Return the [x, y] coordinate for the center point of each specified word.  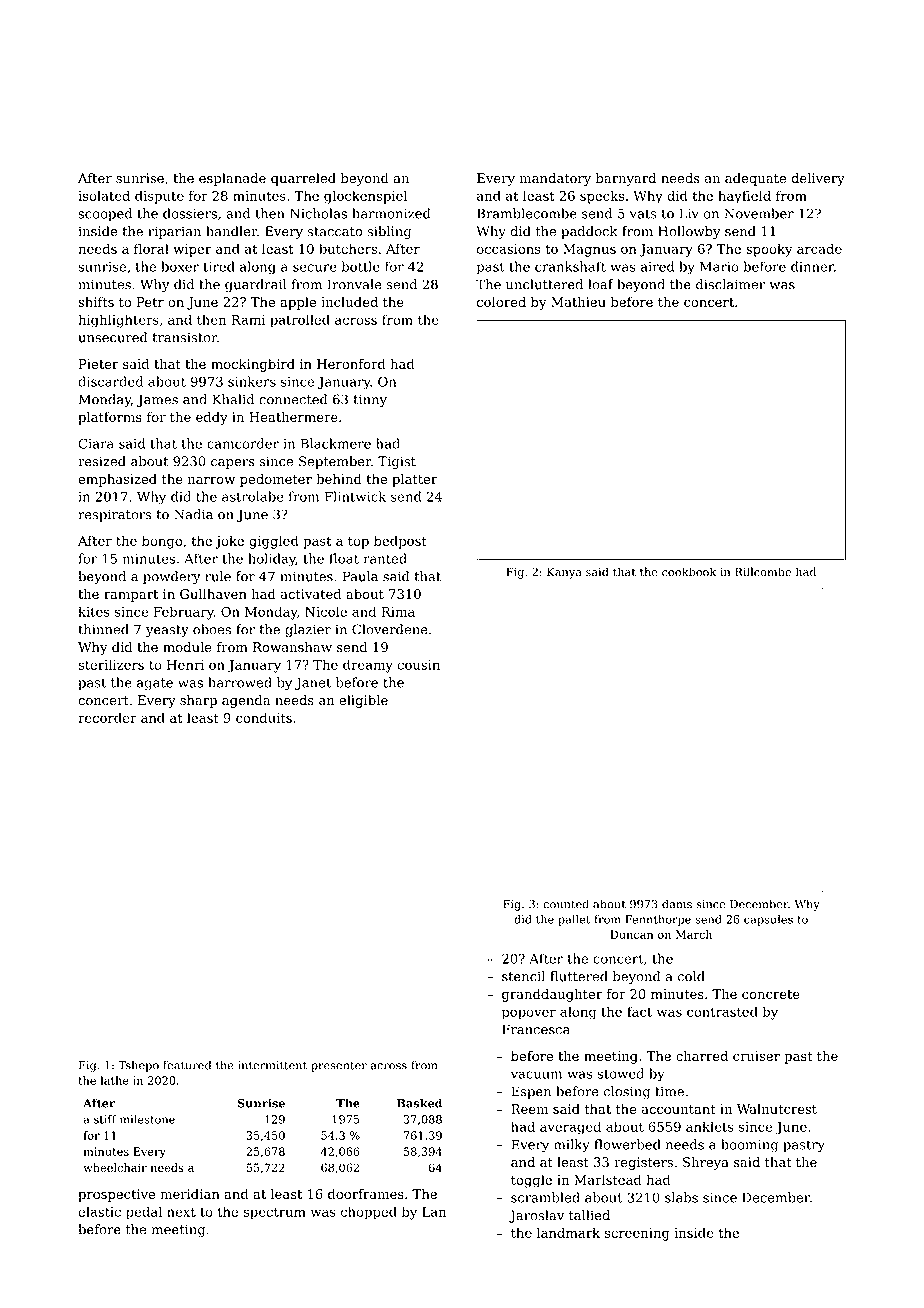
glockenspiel [365, 197]
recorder [107, 717]
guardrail [255, 285]
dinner [812, 266]
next [181, 1212]
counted [566, 904]
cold [691, 976]
